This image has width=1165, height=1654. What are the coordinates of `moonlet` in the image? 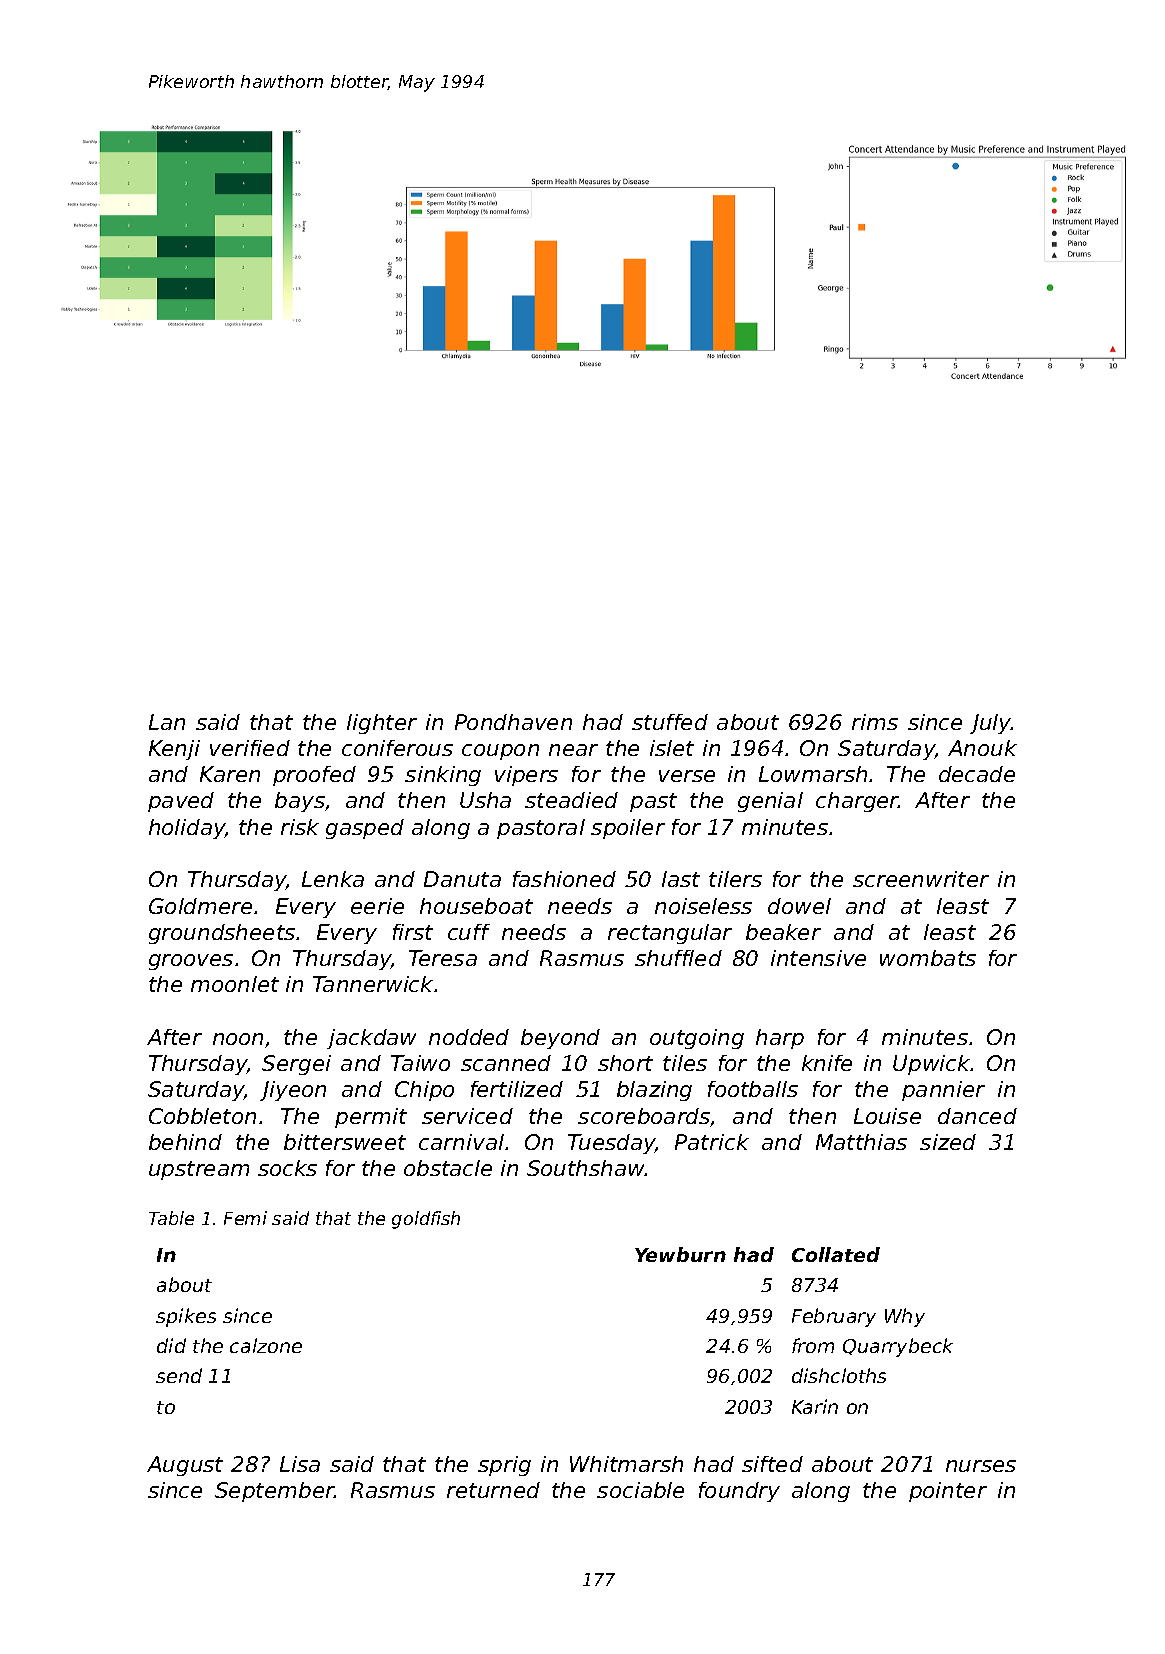 It's located at (235, 984).
